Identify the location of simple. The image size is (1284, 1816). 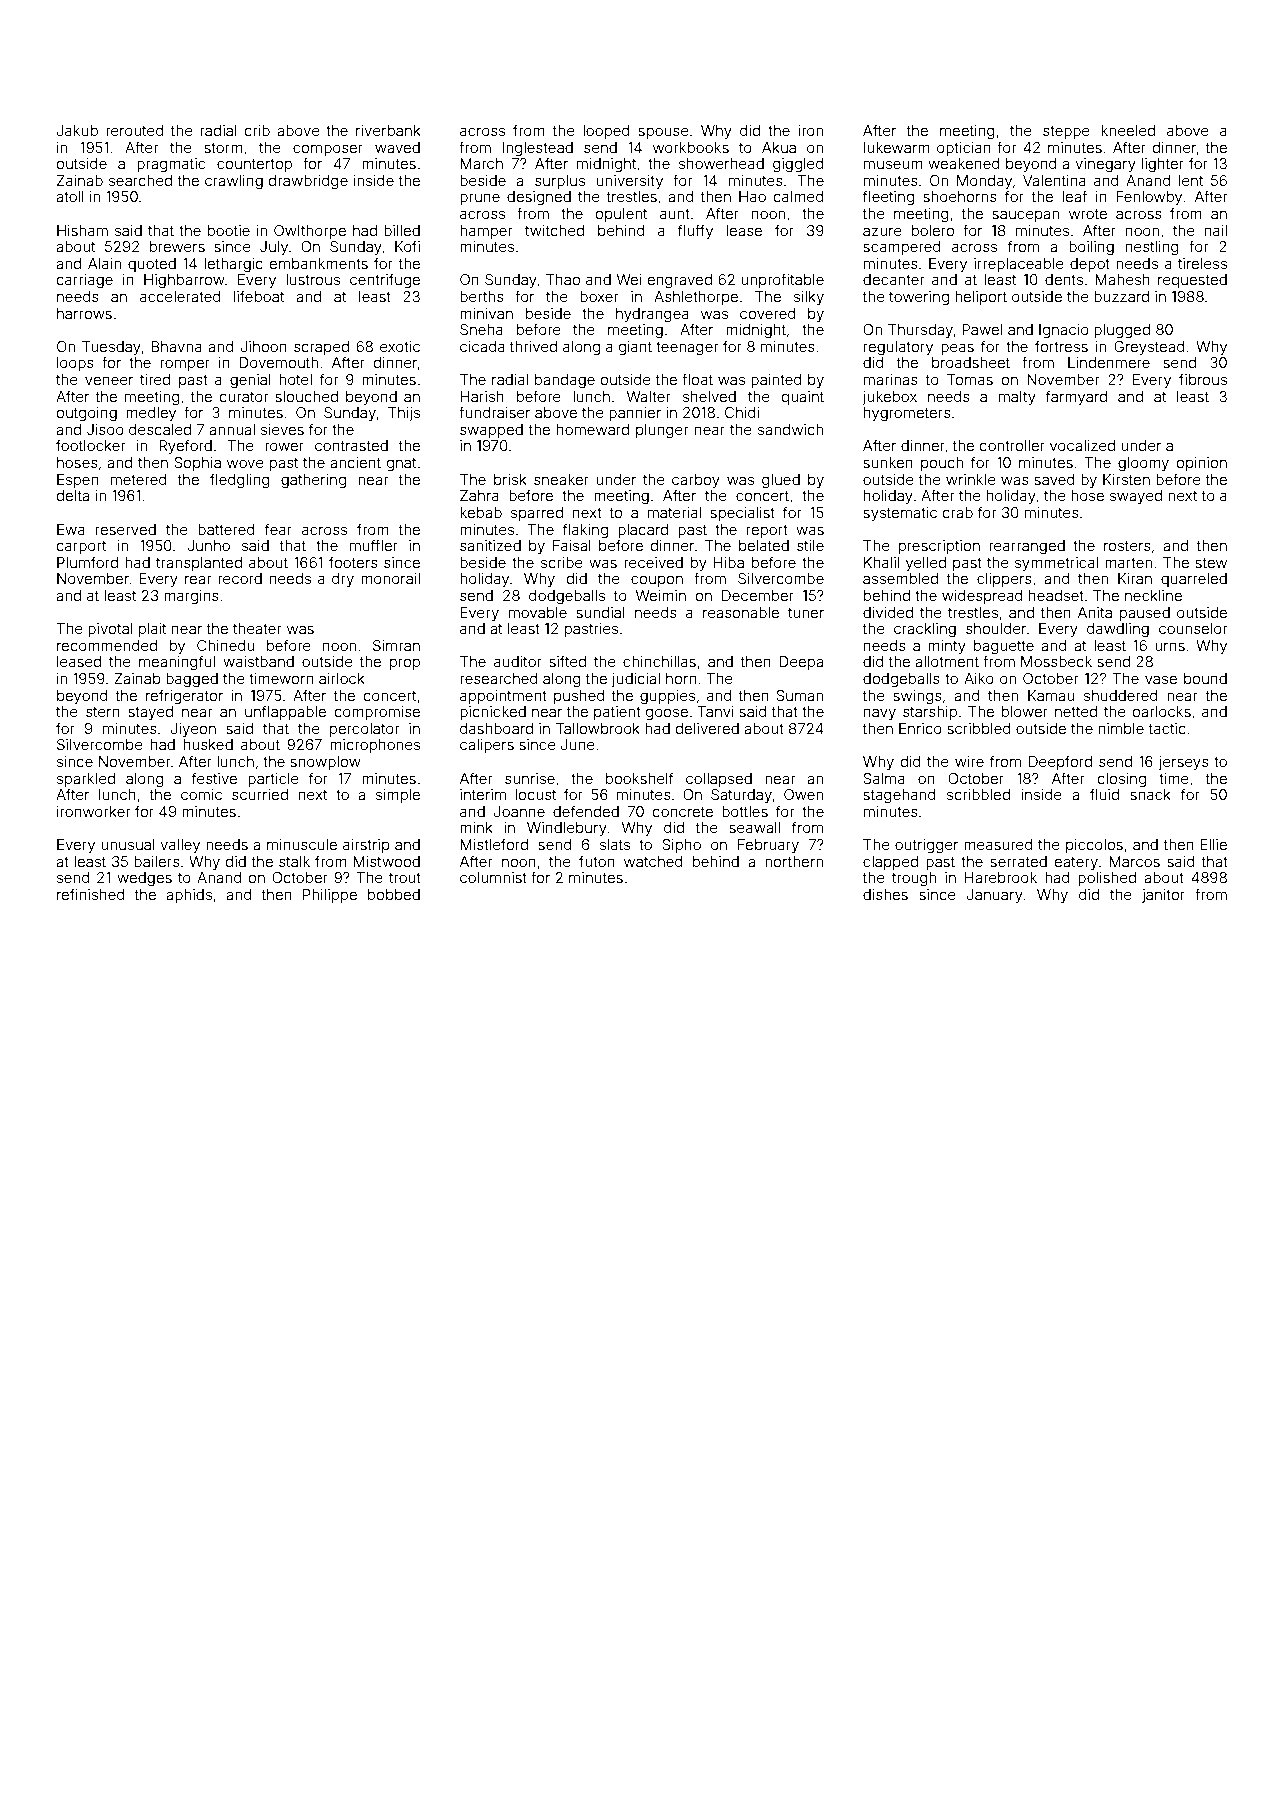
(398, 796).
